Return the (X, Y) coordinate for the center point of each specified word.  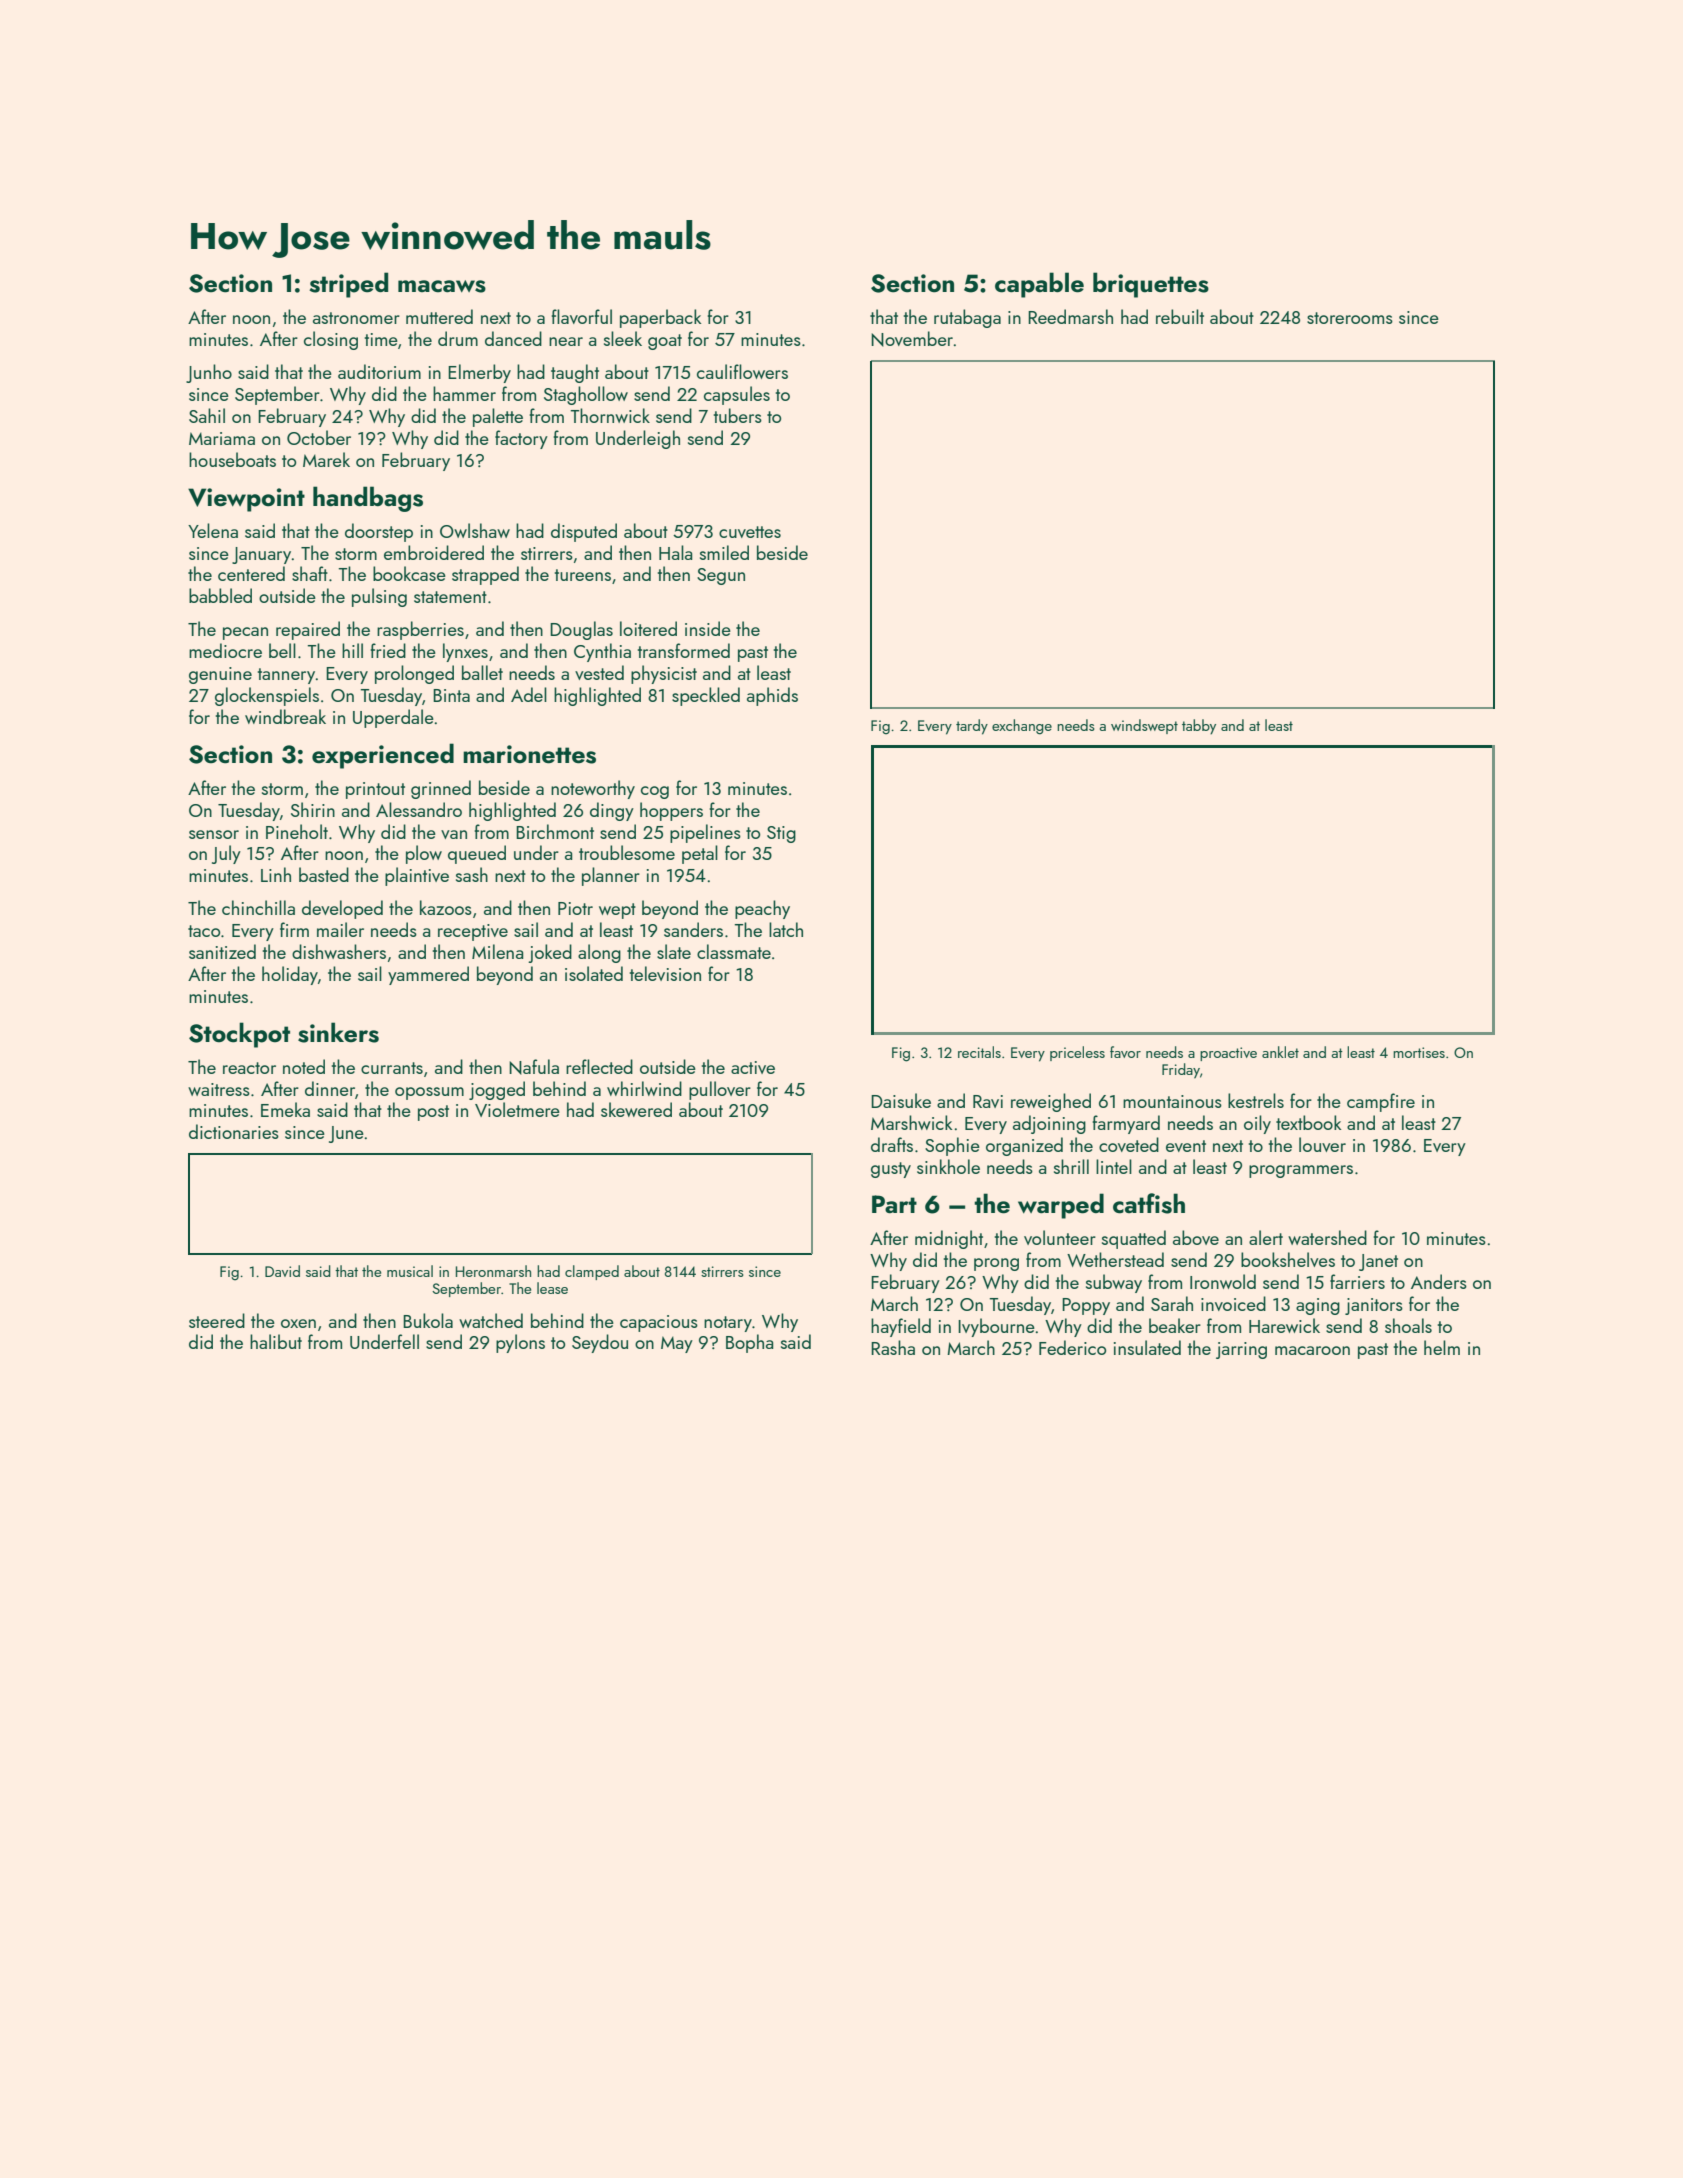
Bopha (749, 1343)
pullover (720, 1090)
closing (331, 340)
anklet (1280, 1052)
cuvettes (750, 532)
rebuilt (1180, 316)
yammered (428, 975)
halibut (276, 1341)
